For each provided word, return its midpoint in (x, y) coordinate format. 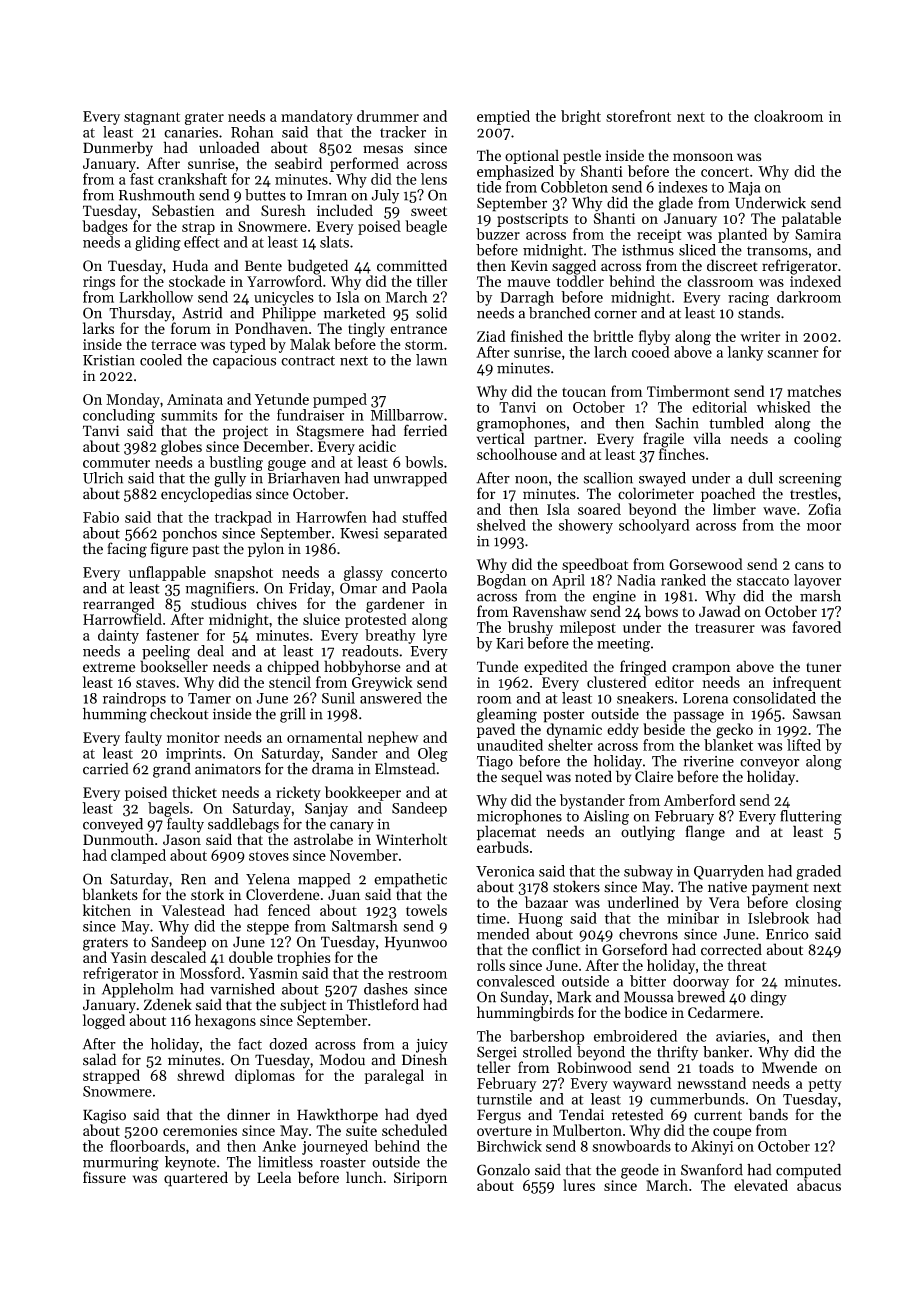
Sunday (524, 998)
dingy (768, 998)
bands (768, 1114)
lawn (431, 360)
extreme (109, 667)
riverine (708, 761)
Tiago (495, 763)
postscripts (532, 220)
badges (105, 228)
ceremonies (200, 1130)
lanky (745, 353)
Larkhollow (156, 297)
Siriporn (420, 1179)
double (251, 957)
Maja (744, 189)
